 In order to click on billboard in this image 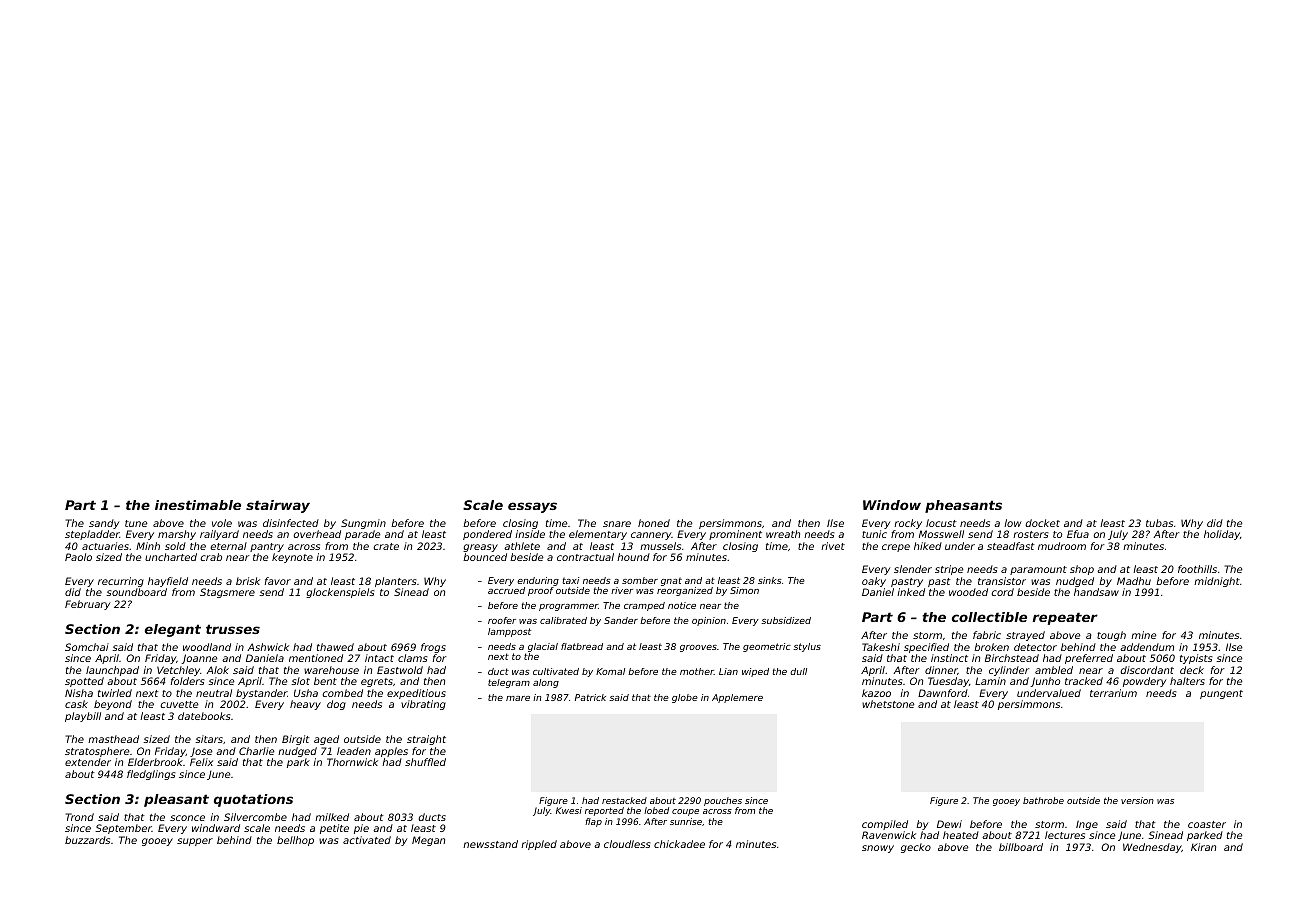, I will do `click(1021, 847)`.
